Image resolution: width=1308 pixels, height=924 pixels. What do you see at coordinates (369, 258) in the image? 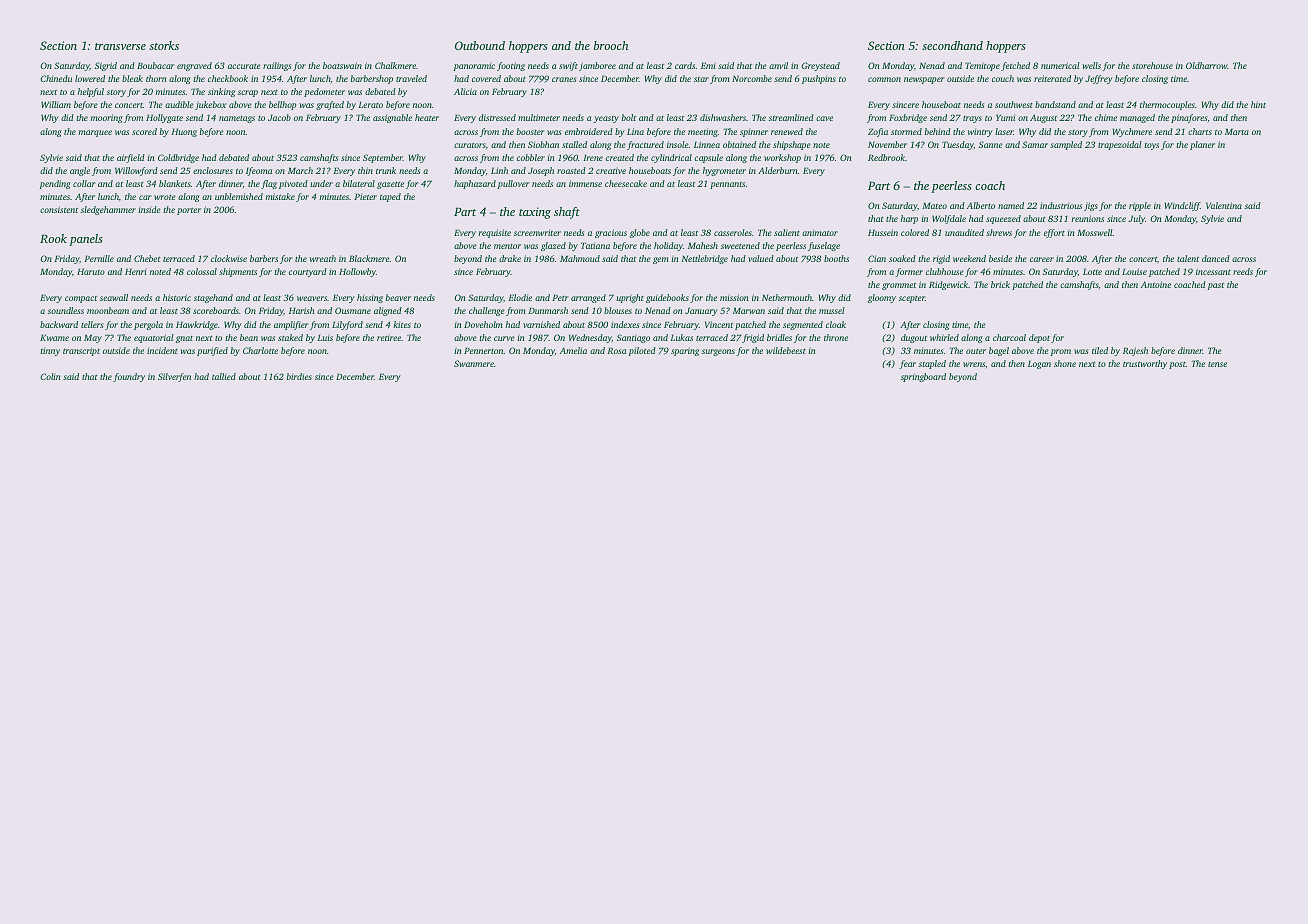
I see `Blackmere` at bounding box center [369, 258].
